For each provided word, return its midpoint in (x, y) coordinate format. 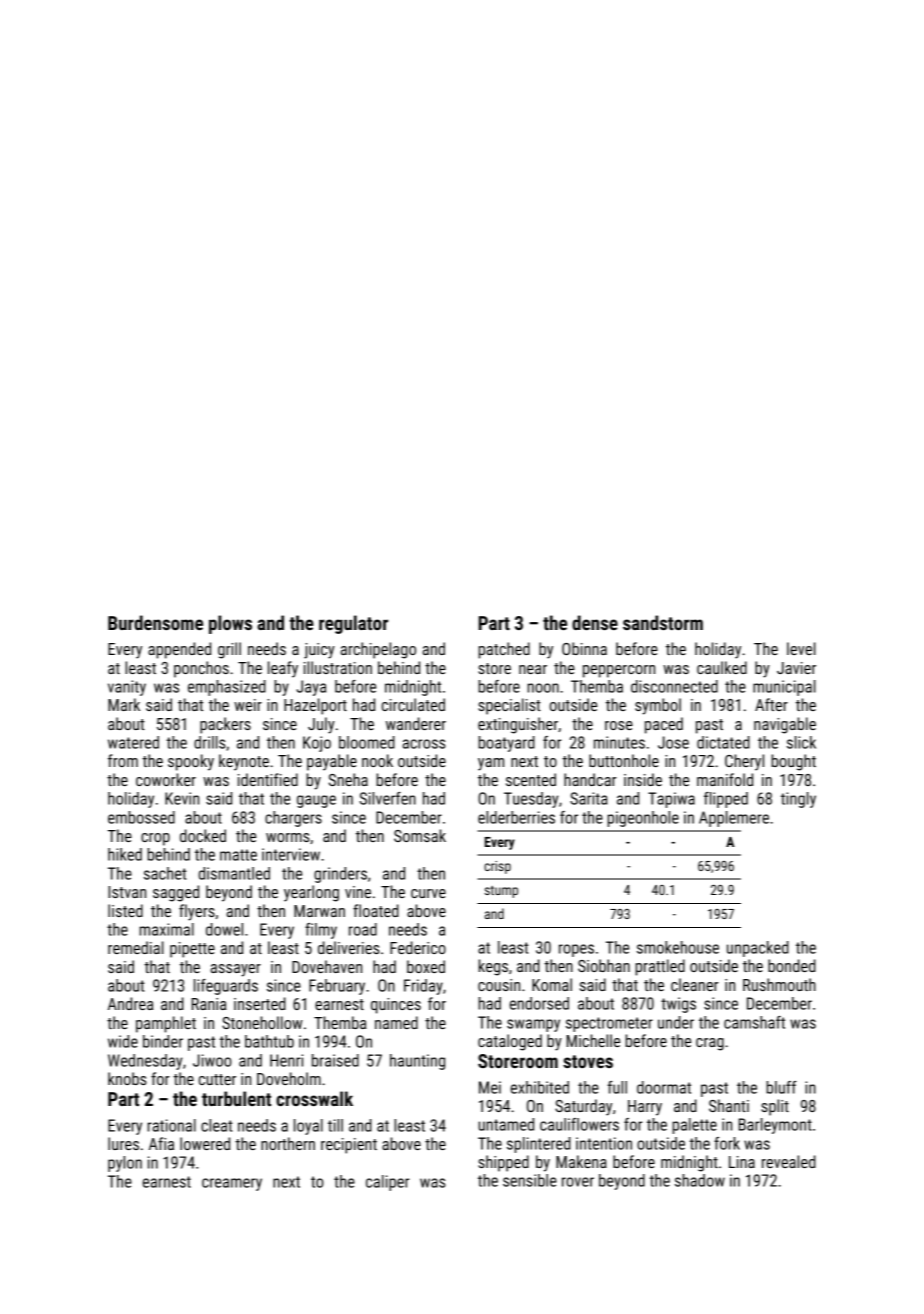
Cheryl (744, 762)
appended (179, 650)
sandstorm (663, 622)
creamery (232, 1184)
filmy (321, 931)
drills (210, 742)
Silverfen (387, 798)
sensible (530, 1180)
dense (595, 622)
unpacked (758, 949)
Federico (418, 947)
